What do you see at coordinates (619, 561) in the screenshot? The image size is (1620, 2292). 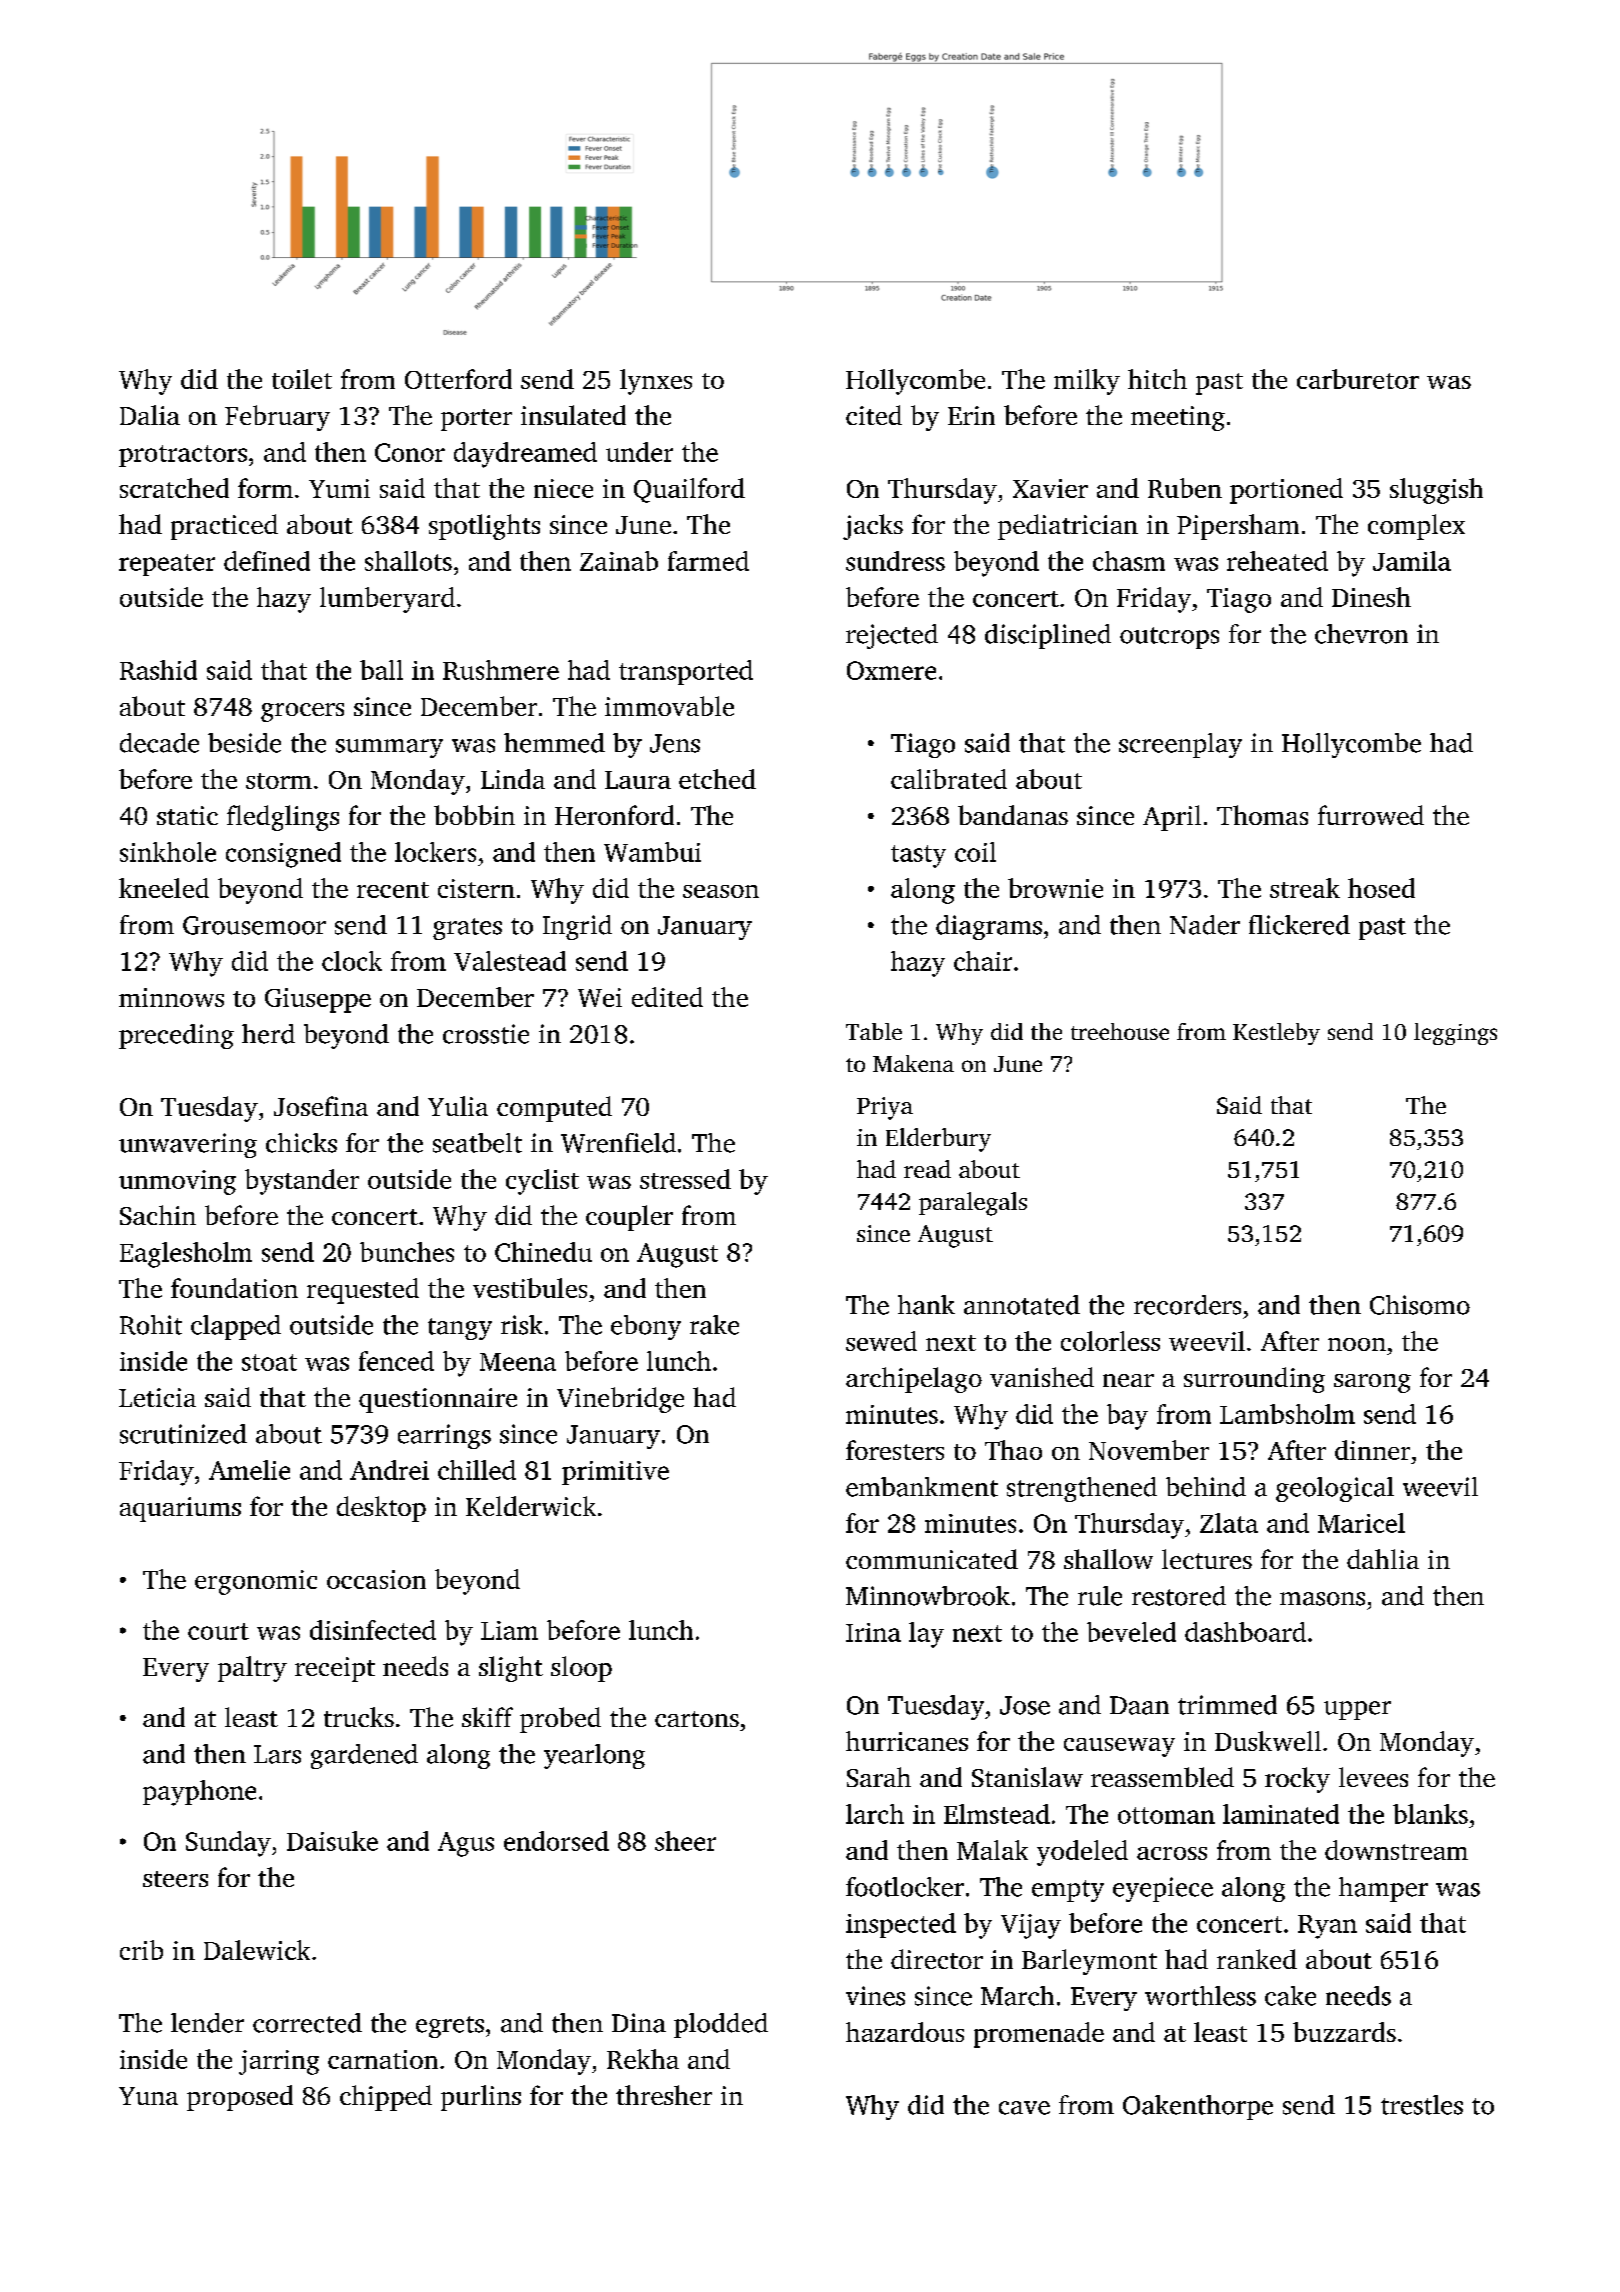 I see `Zainab` at bounding box center [619, 561].
